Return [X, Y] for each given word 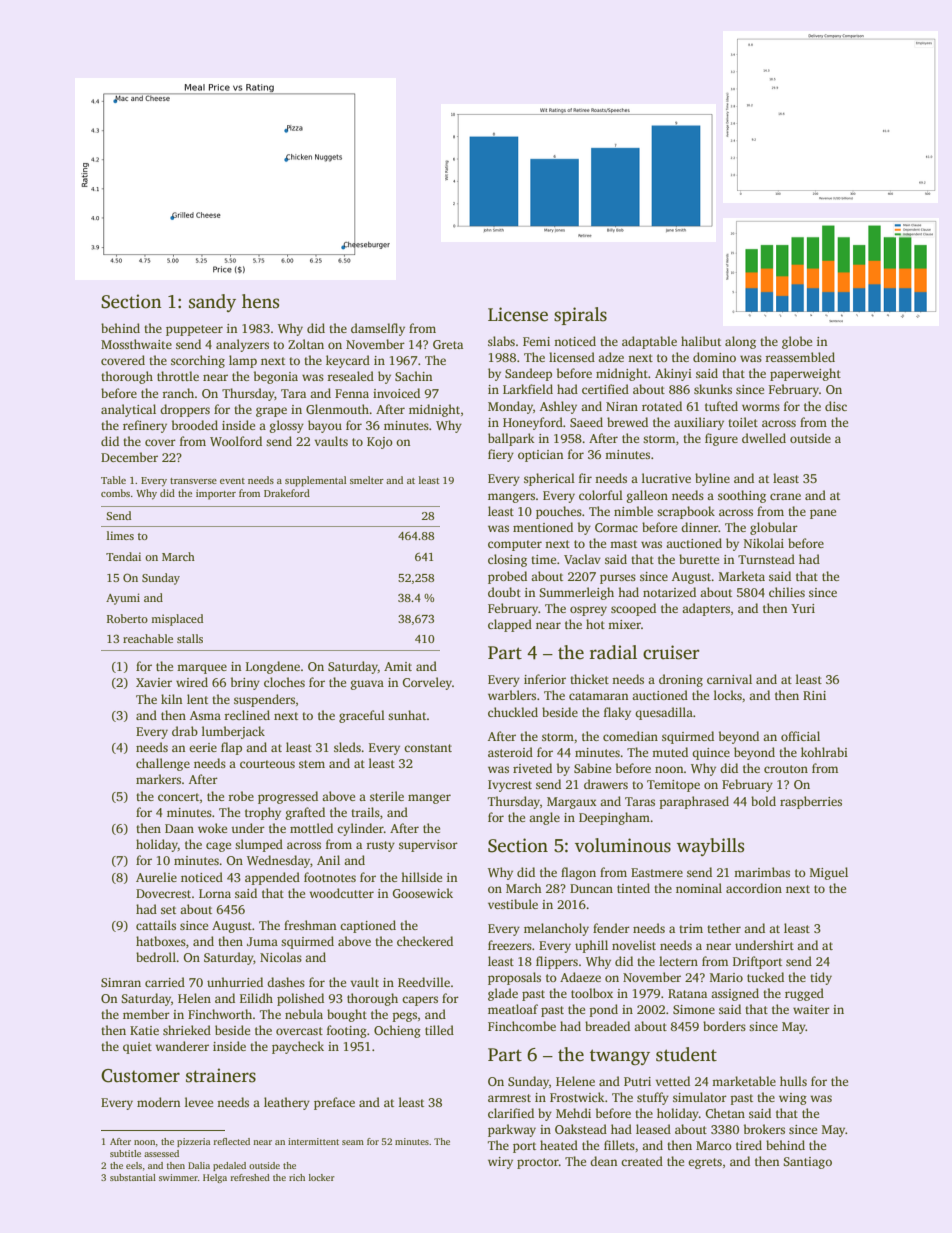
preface [334, 1103]
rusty [380, 846]
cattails [156, 925]
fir [585, 478]
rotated [662, 406]
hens [260, 301]
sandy [212, 303]
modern [158, 1102]
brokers [764, 1129]
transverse [193, 481]
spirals [580, 316]
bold [763, 801]
